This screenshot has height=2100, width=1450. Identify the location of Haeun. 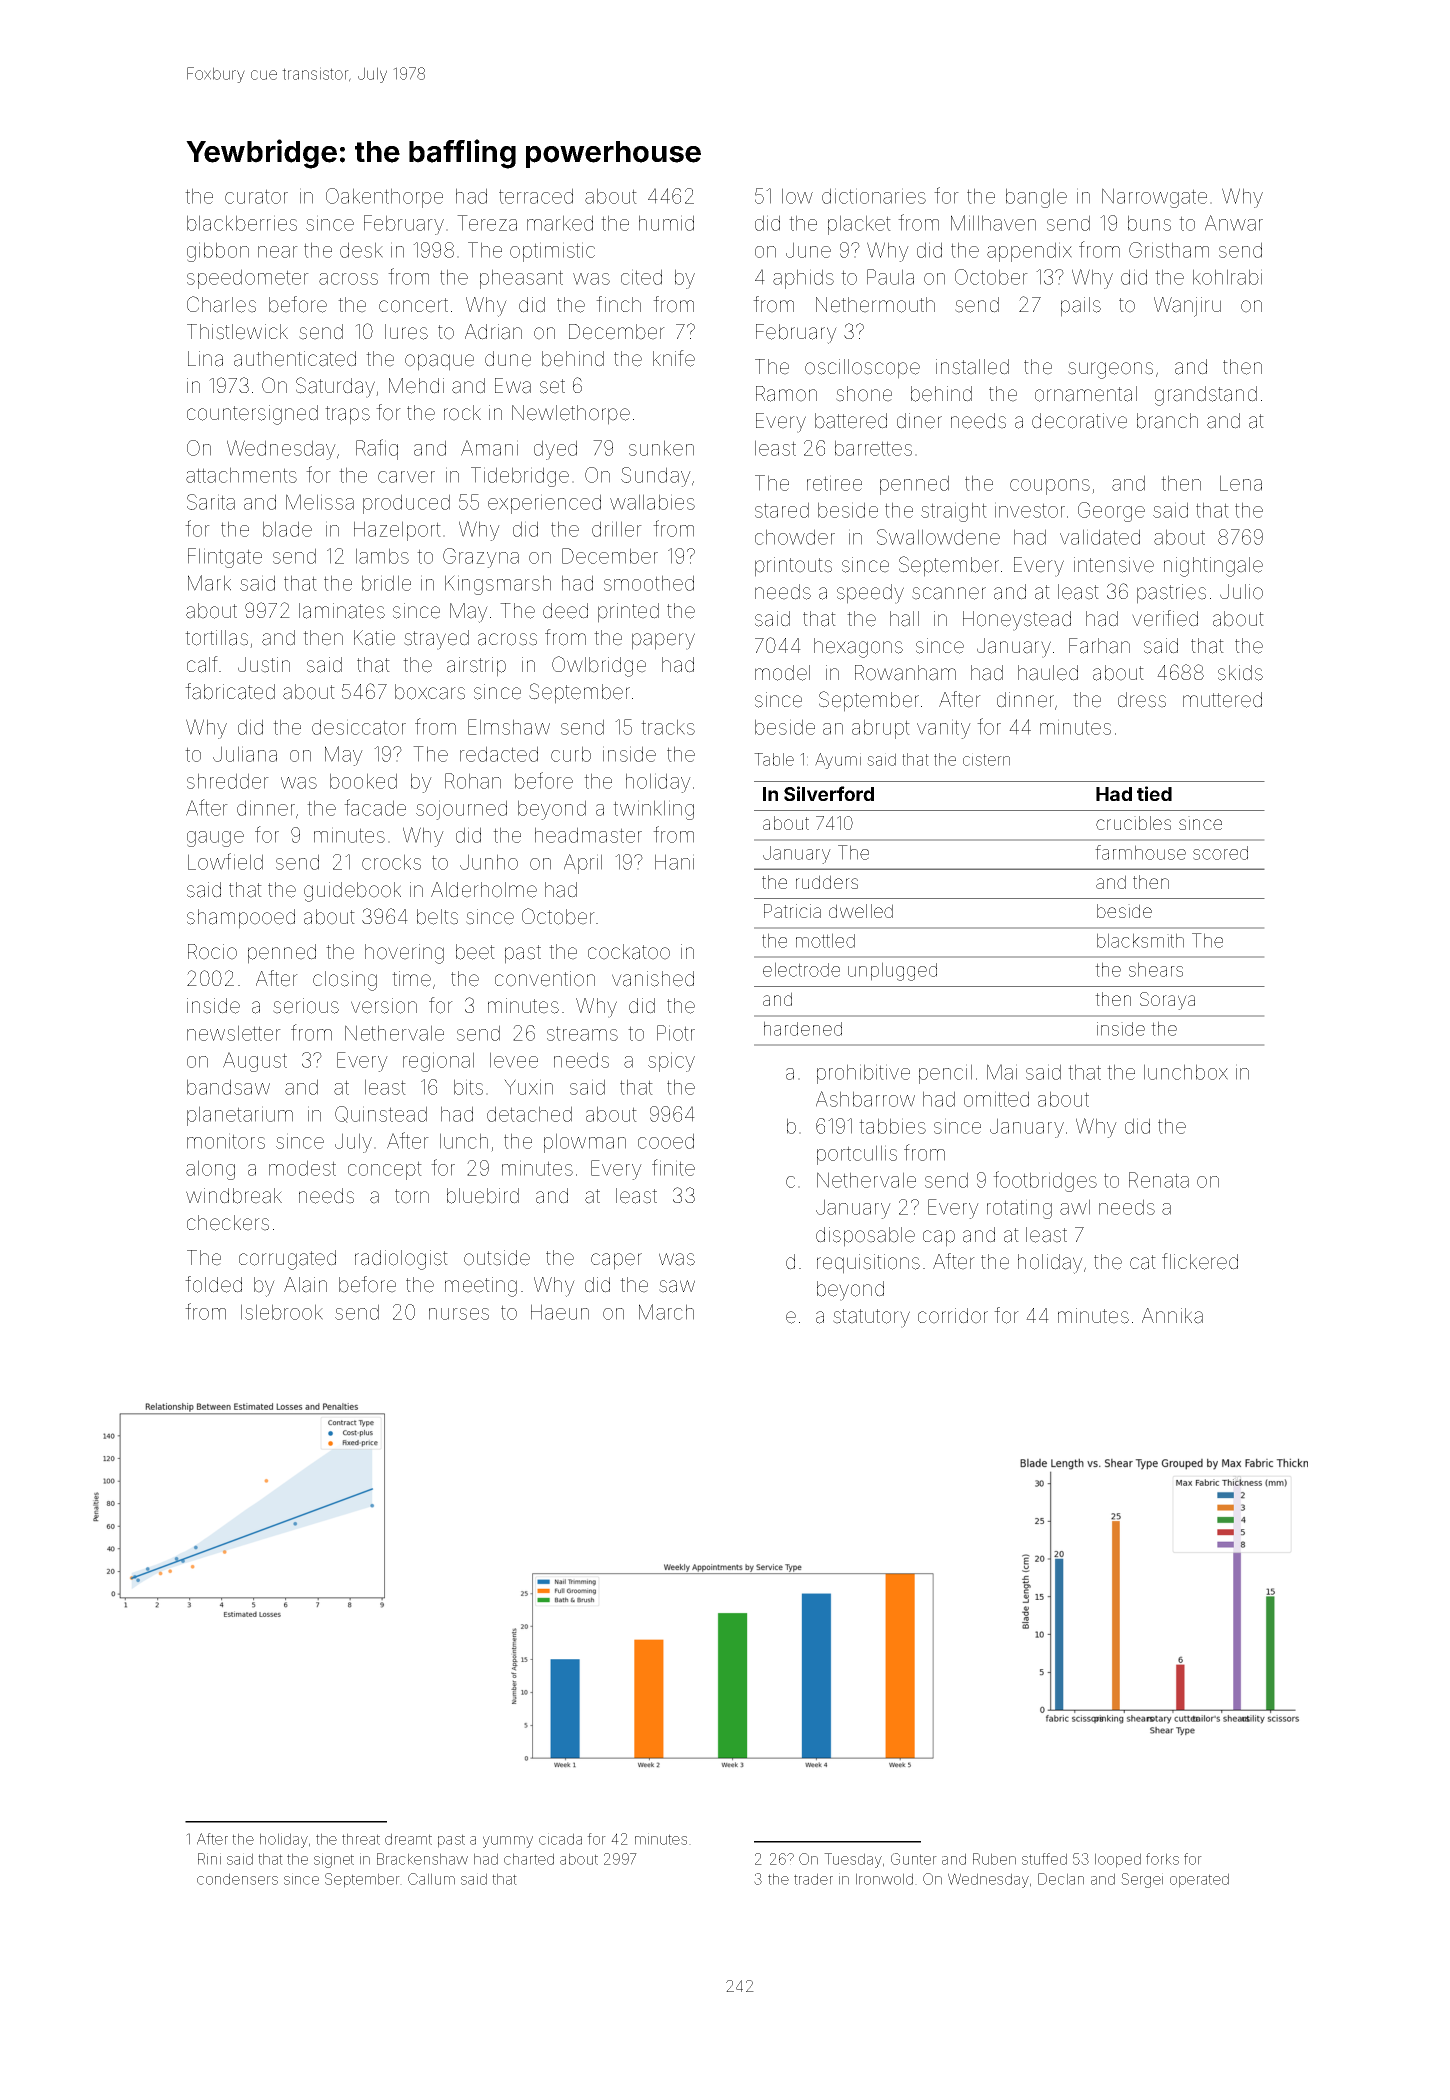
(560, 1312).
